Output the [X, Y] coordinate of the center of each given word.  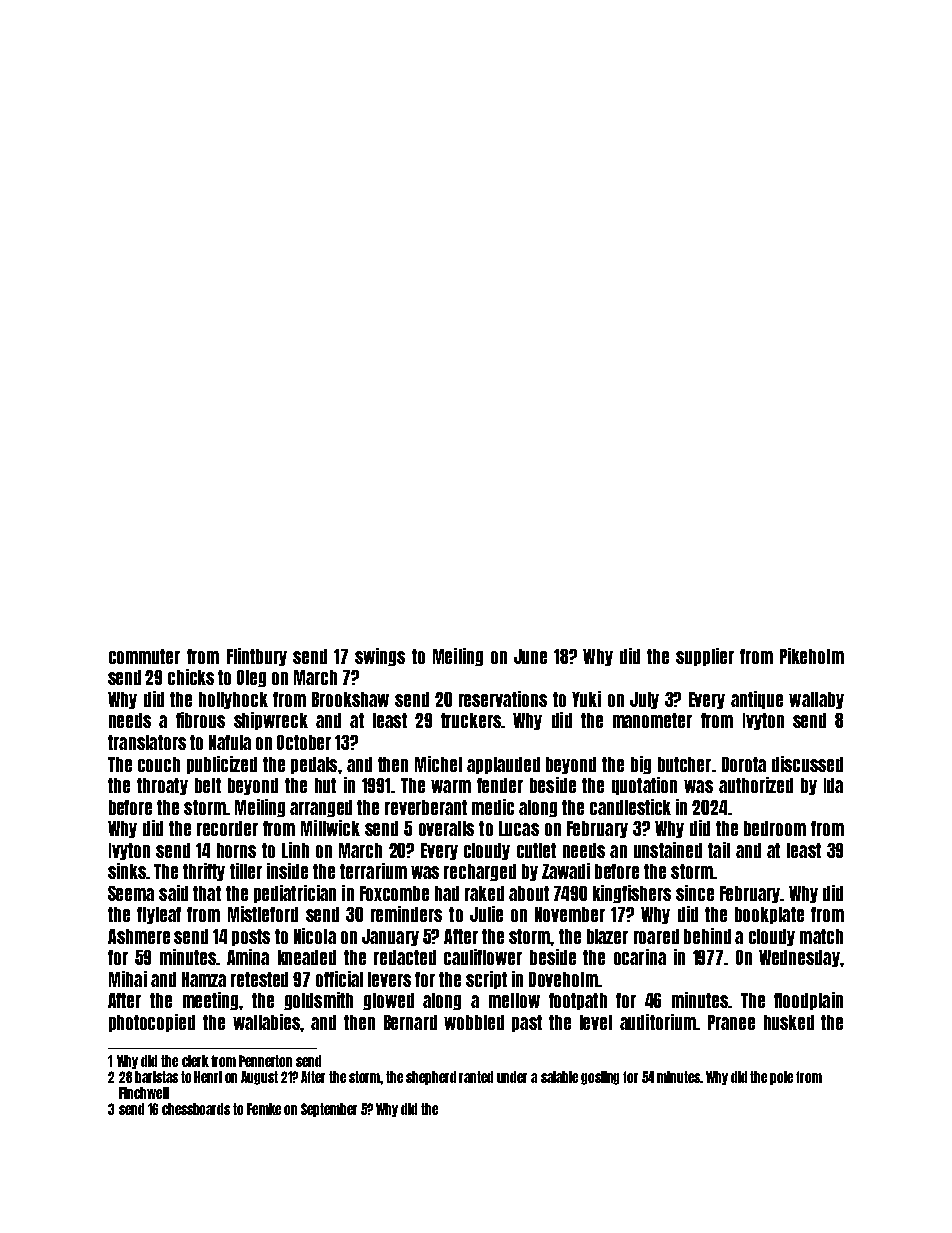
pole [781, 1078]
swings [380, 657]
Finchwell [144, 1093]
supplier [705, 657]
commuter [144, 656]
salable [559, 1077]
